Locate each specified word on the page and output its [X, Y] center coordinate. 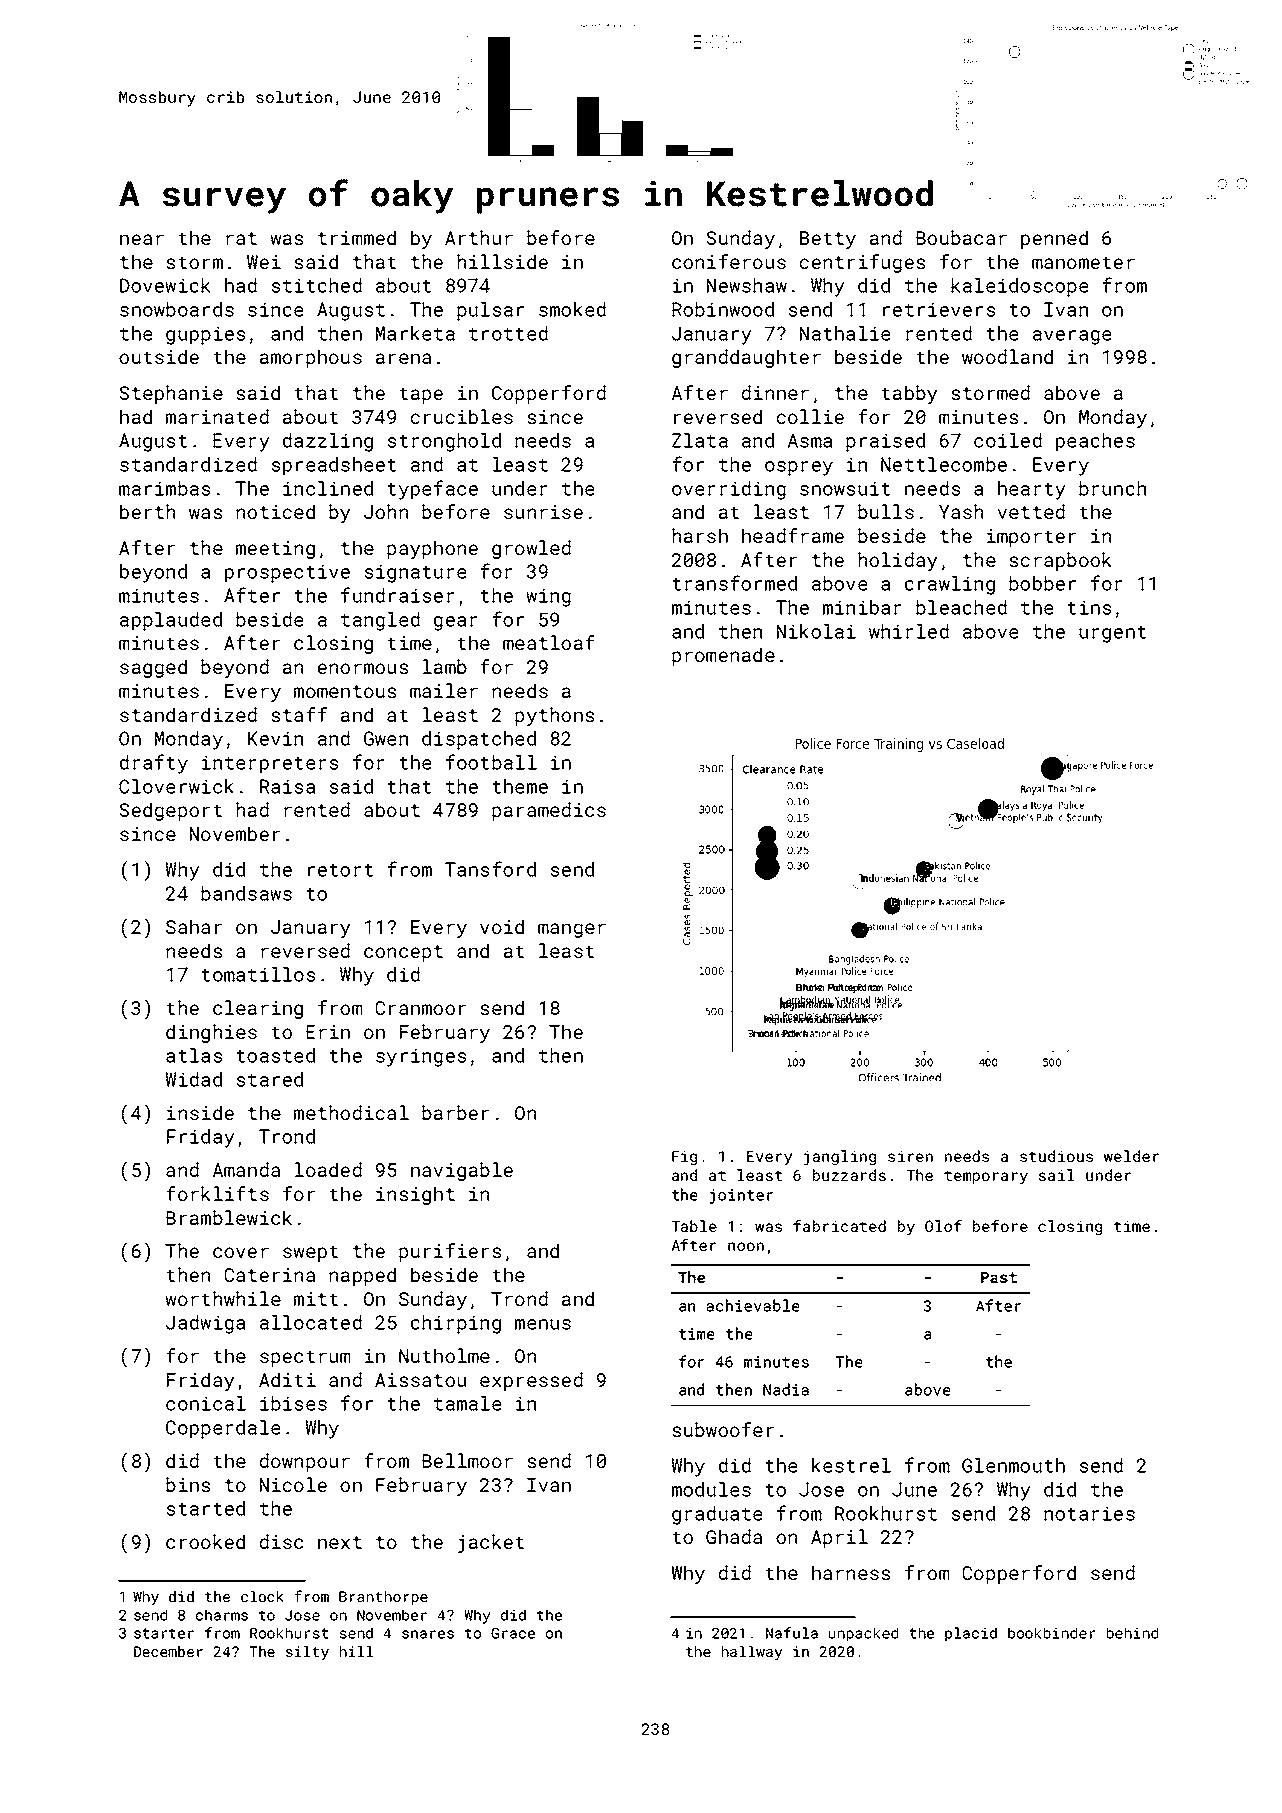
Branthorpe [383, 1598]
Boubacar [961, 237]
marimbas [164, 488]
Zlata [700, 440]
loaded [328, 1169]
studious [1057, 1156]
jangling [839, 1158]
